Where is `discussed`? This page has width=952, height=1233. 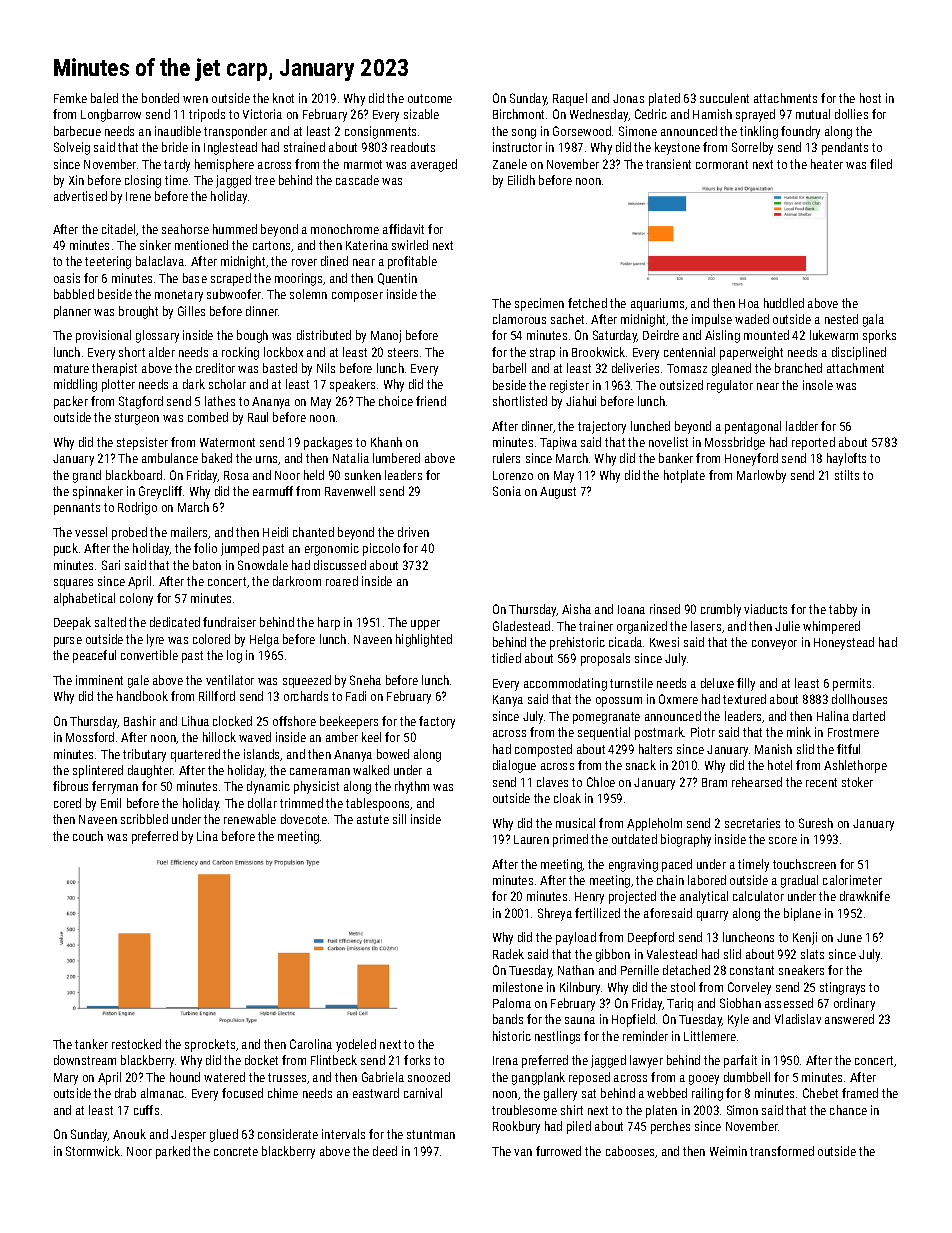
discussed is located at coordinates (340, 565).
